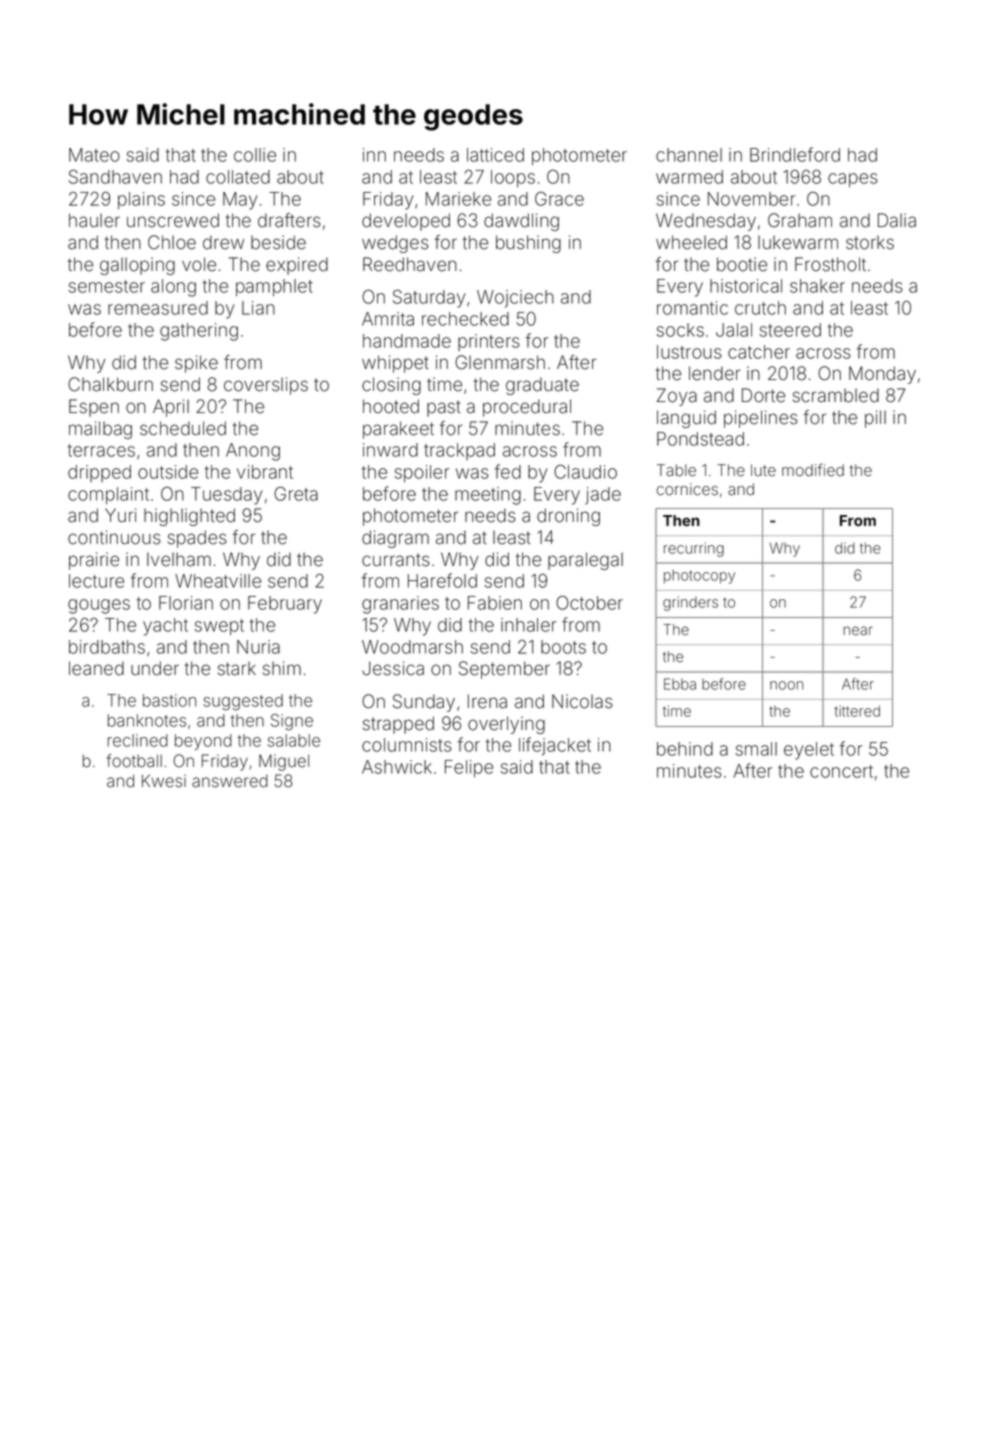 The width and height of the screenshot is (991, 1436). Describe the element at coordinates (694, 549) in the screenshot. I see `recurring` at that location.
